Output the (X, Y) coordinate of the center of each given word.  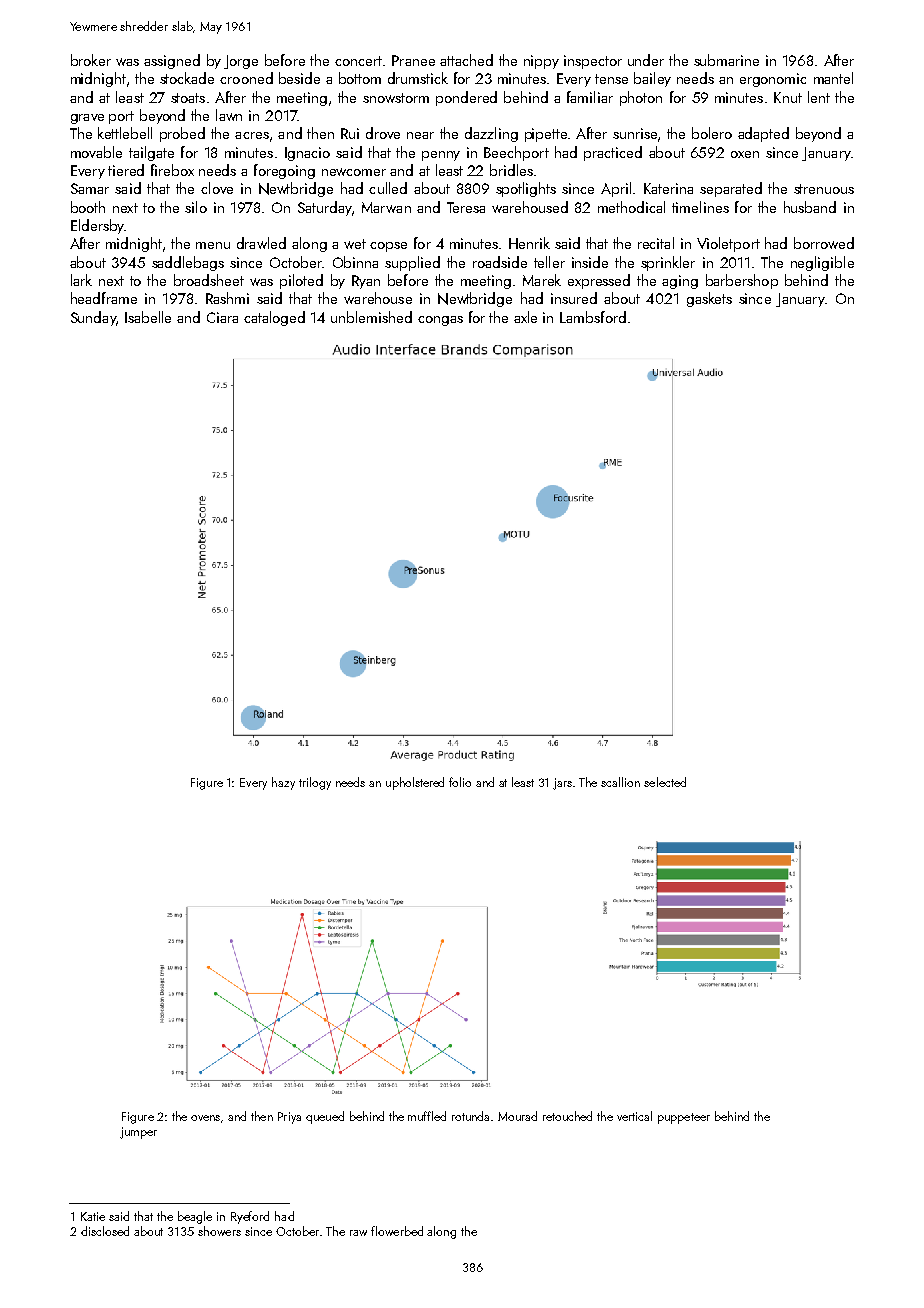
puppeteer (684, 1118)
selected (665, 782)
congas (440, 321)
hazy (283, 783)
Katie (93, 1216)
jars (562, 784)
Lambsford (593, 317)
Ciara (222, 317)
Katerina (668, 188)
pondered (466, 98)
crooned (246, 78)
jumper (138, 1133)
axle (525, 317)
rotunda (470, 1116)
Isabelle (148, 317)
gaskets (709, 299)
